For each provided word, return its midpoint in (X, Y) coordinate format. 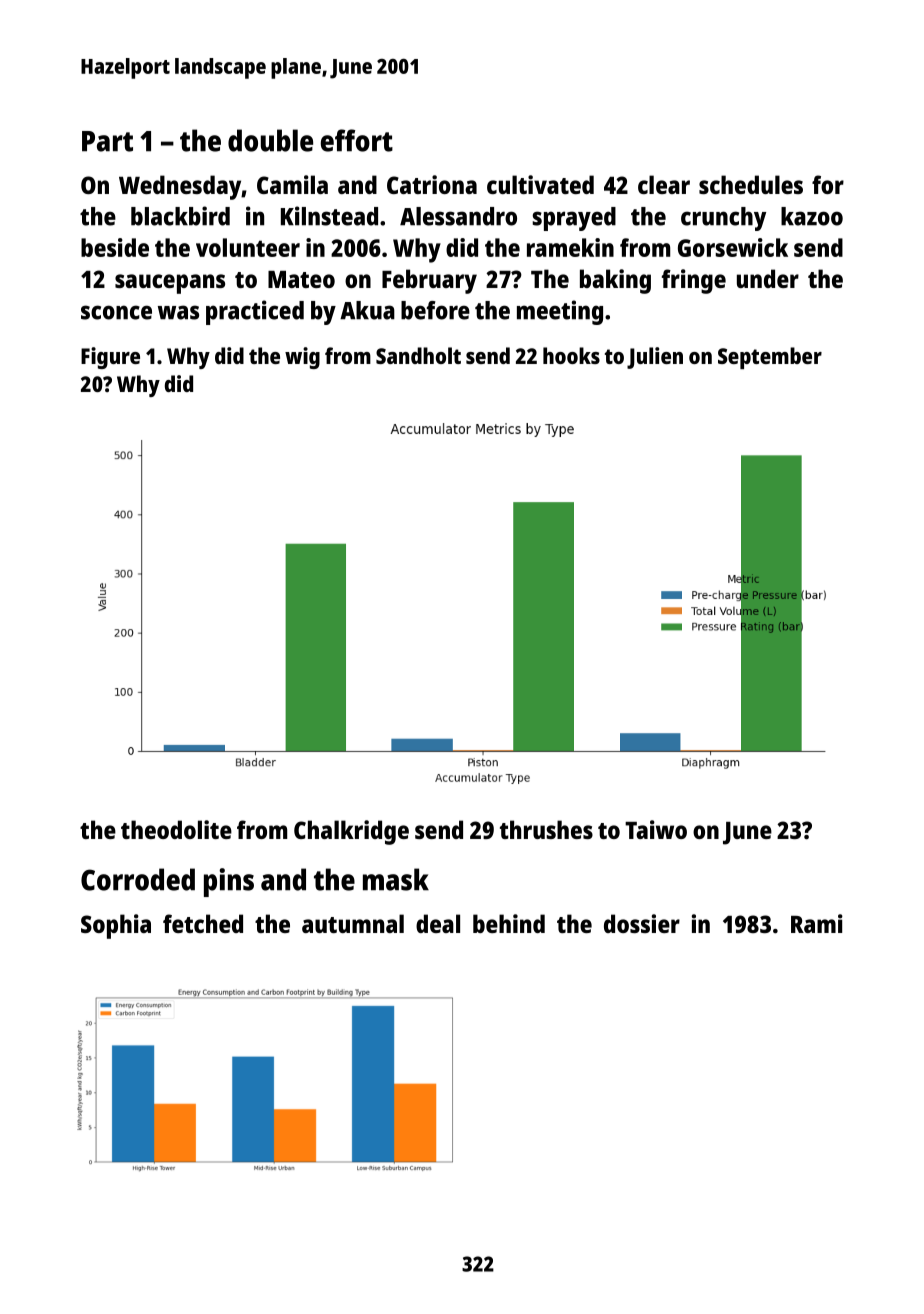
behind (509, 923)
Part (107, 141)
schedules (751, 184)
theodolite (176, 829)
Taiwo (656, 829)
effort (357, 140)
